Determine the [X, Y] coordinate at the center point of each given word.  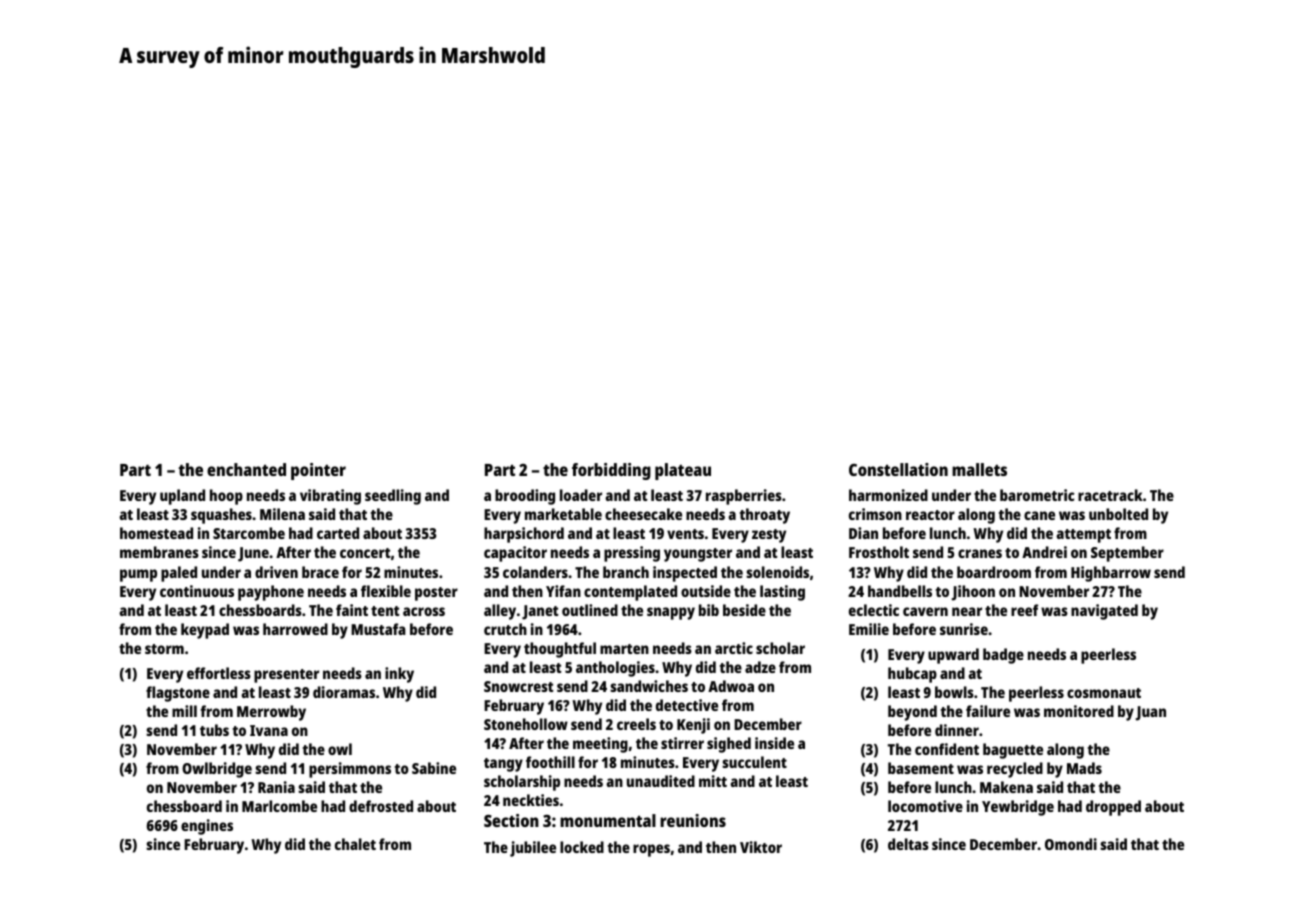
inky [399, 675]
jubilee [533, 849]
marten [624, 649]
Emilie [869, 629]
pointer [318, 471]
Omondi [1071, 844]
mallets [979, 469]
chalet [355, 844]
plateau [683, 471]
